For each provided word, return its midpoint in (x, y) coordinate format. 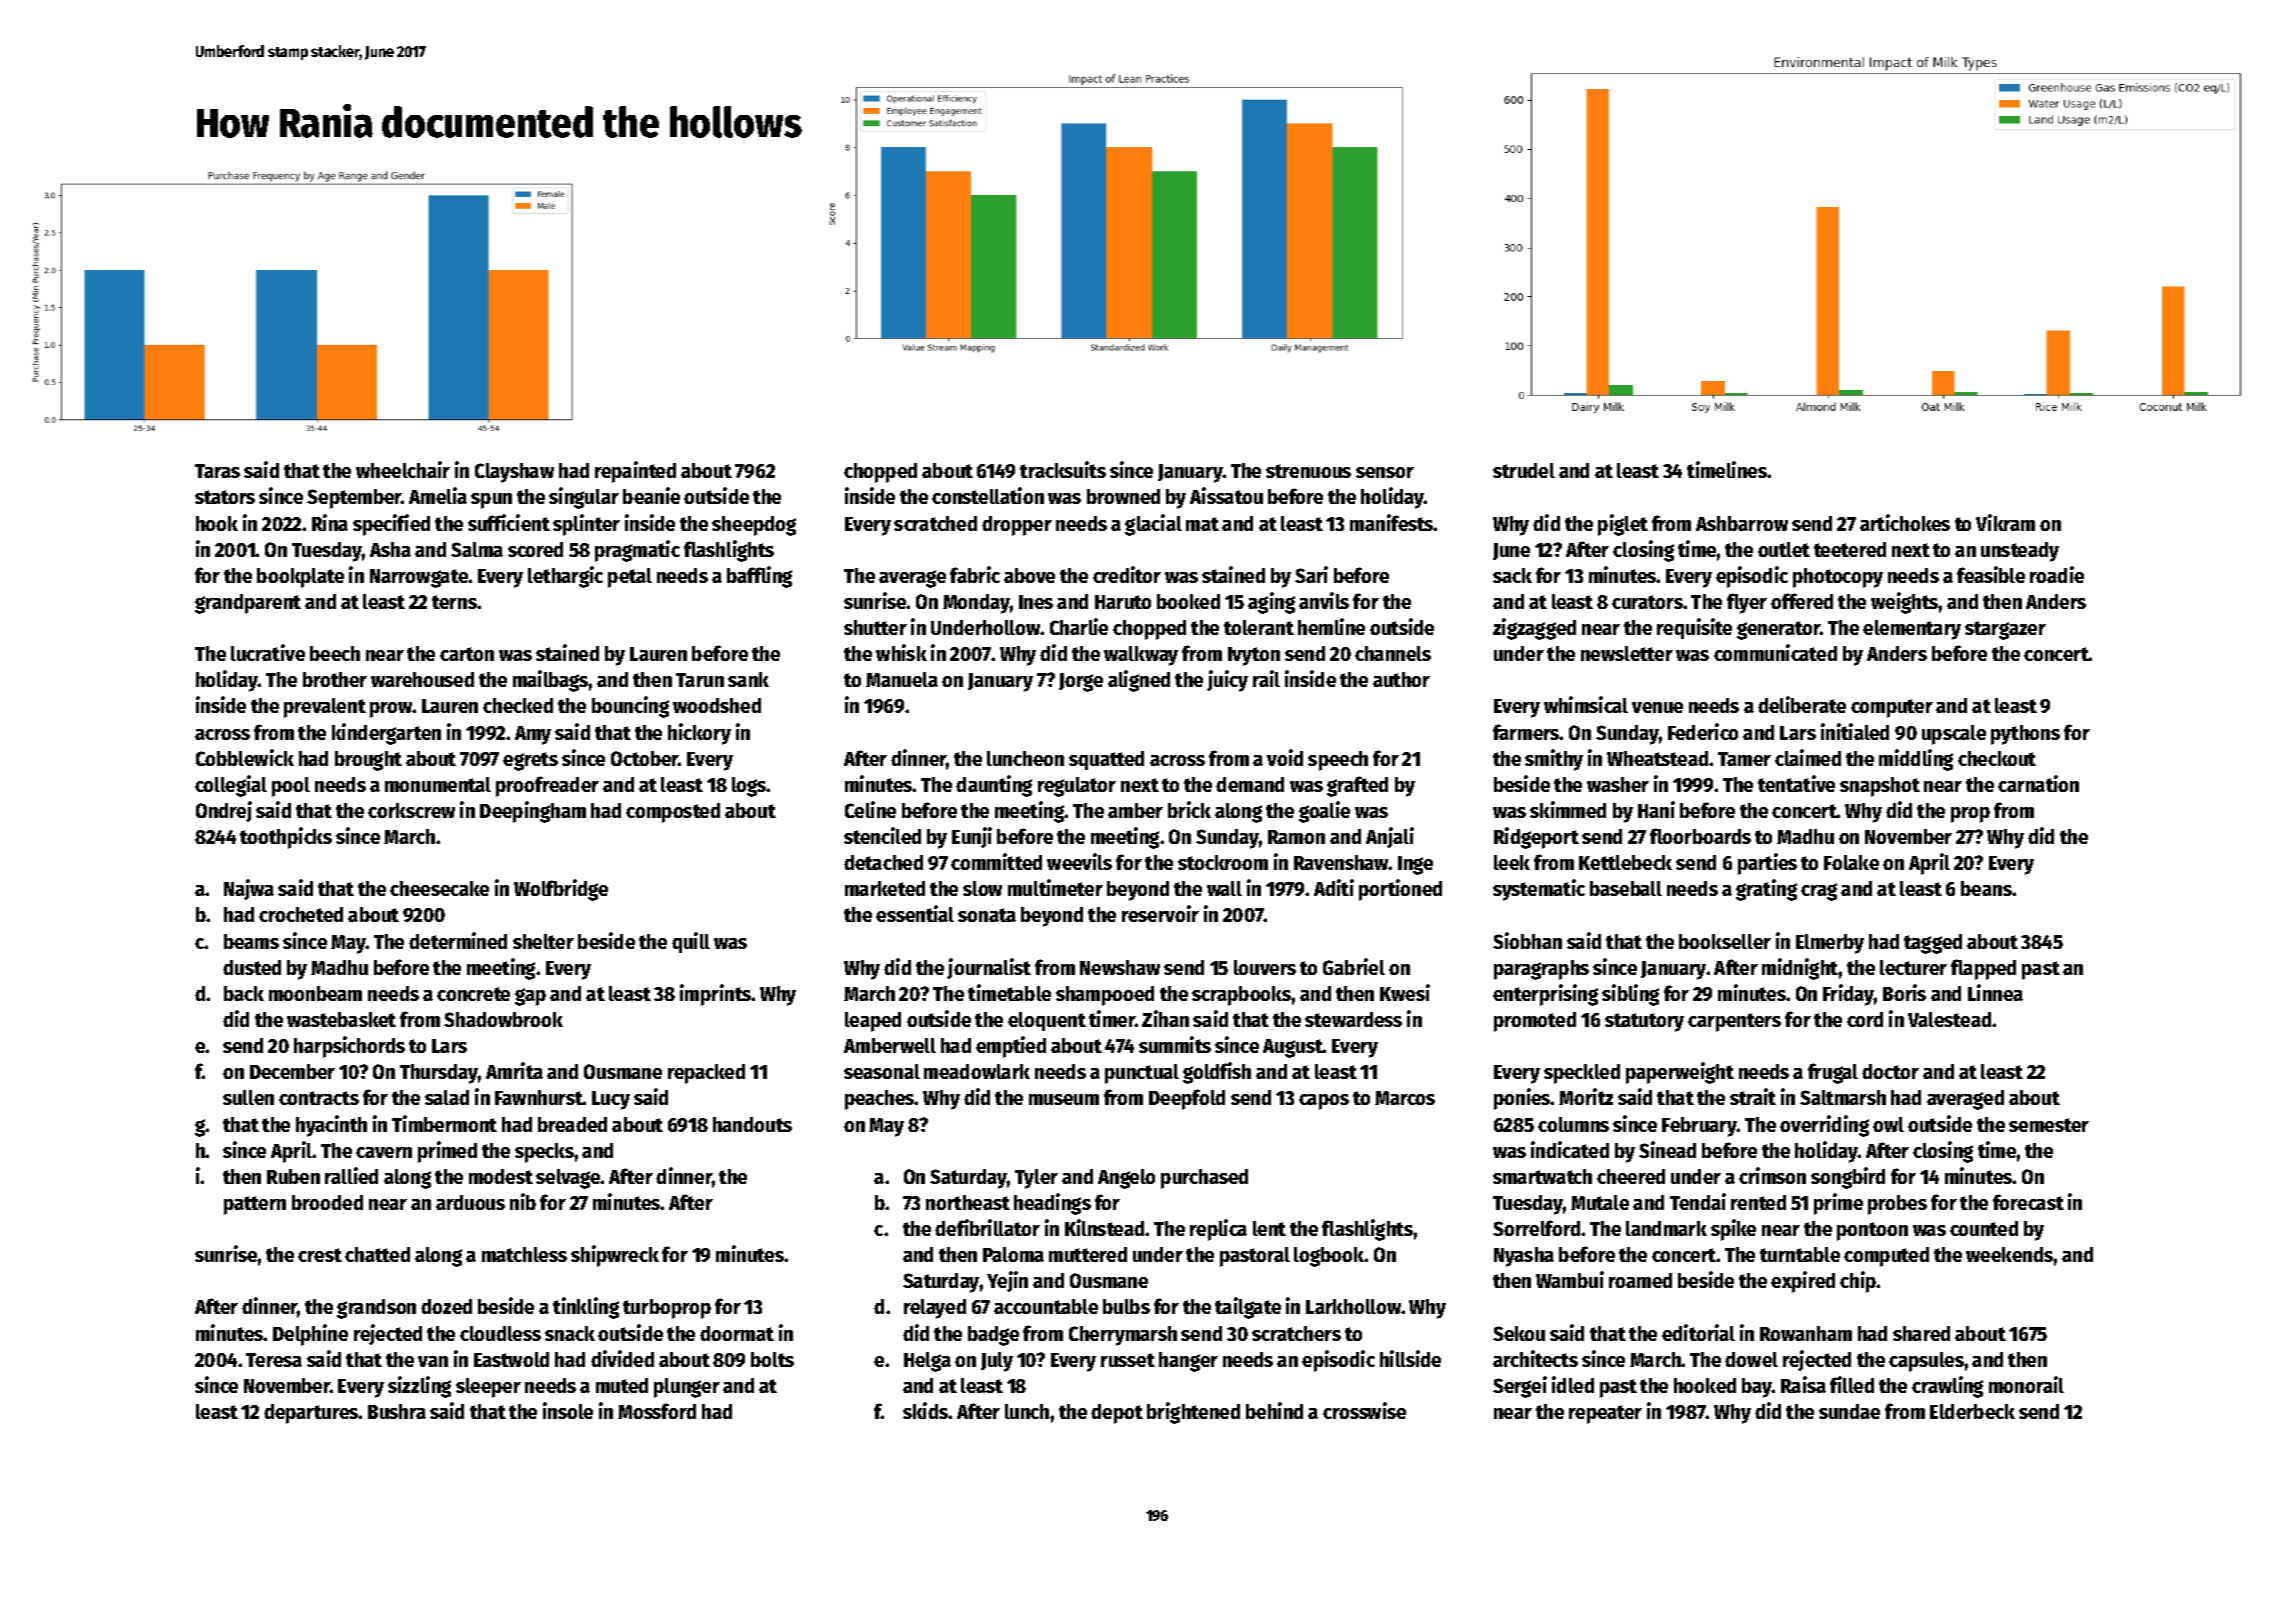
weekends (2010, 1254)
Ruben (293, 1176)
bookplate (300, 578)
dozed (446, 1306)
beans (1986, 888)
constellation (988, 495)
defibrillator (987, 1227)
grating (1766, 890)
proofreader (547, 786)
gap (530, 997)
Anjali (1390, 837)
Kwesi (1405, 992)
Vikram (2005, 522)
